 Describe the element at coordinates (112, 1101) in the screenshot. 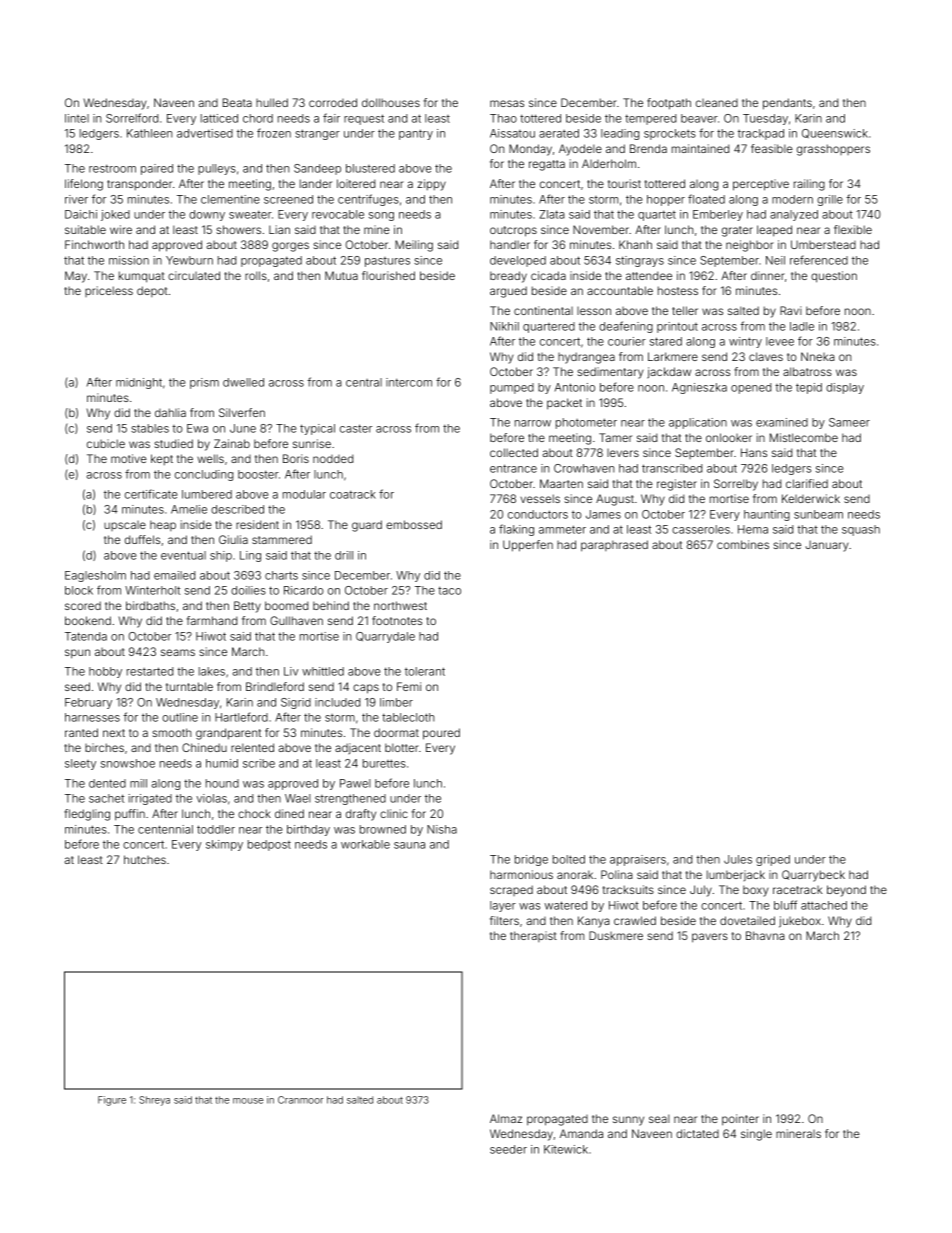

I see `Figure` at that location.
